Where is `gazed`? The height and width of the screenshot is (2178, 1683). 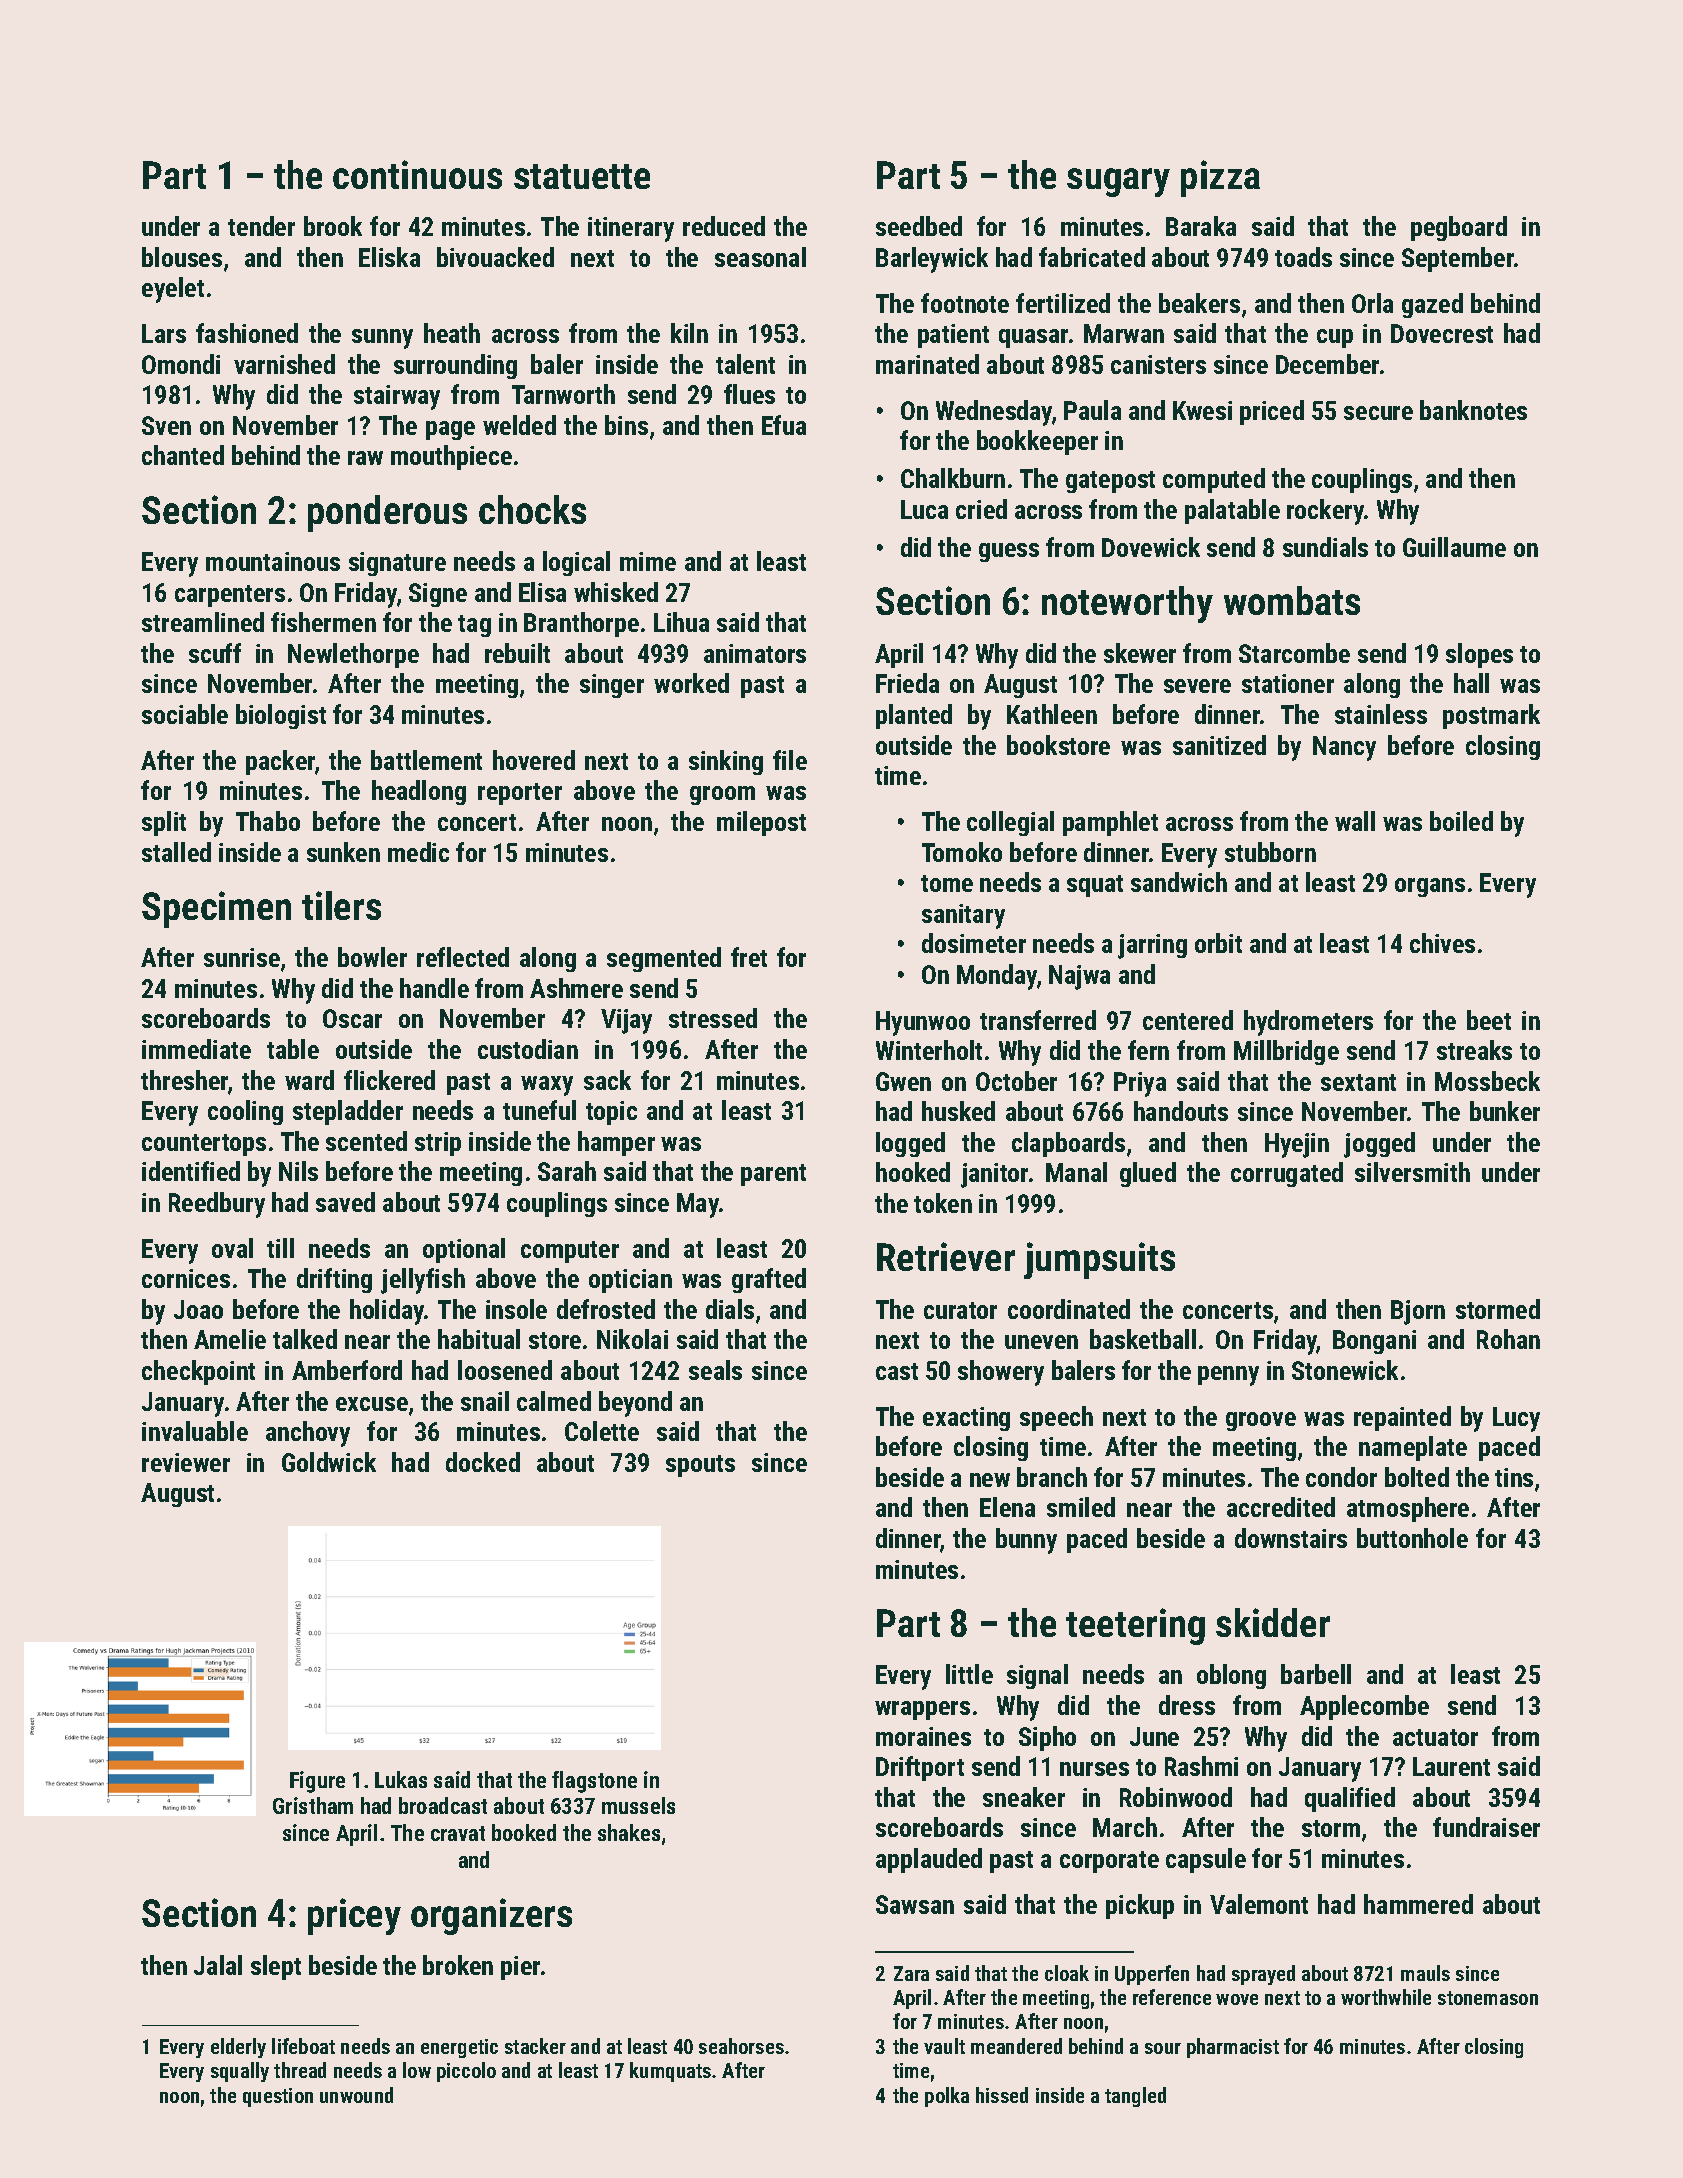 gazed is located at coordinates (1432, 305).
